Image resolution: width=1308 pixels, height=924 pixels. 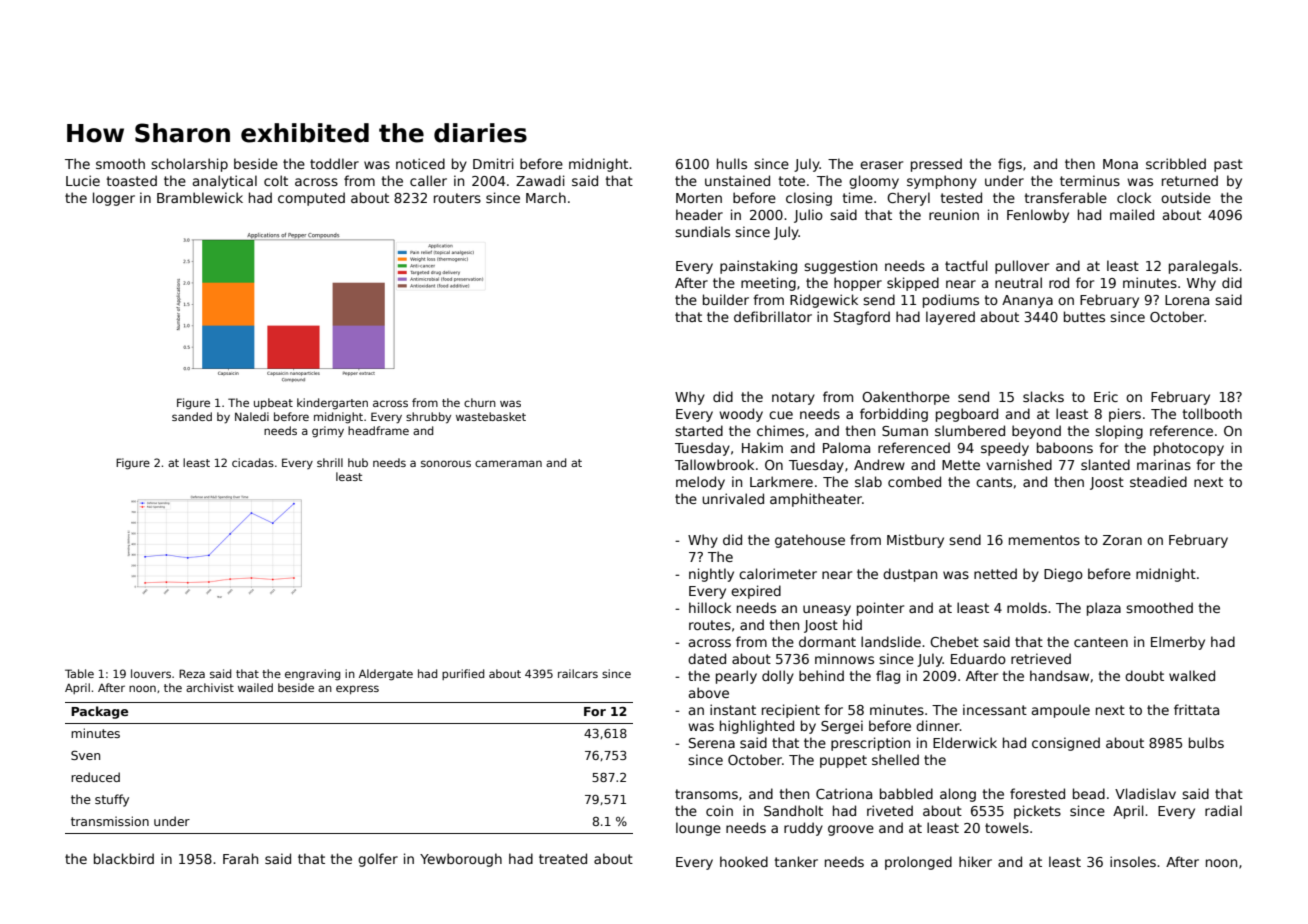 What do you see at coordinates (480, 402) in the screenshot?
I see `churn` at bounding box center [480, 402].
